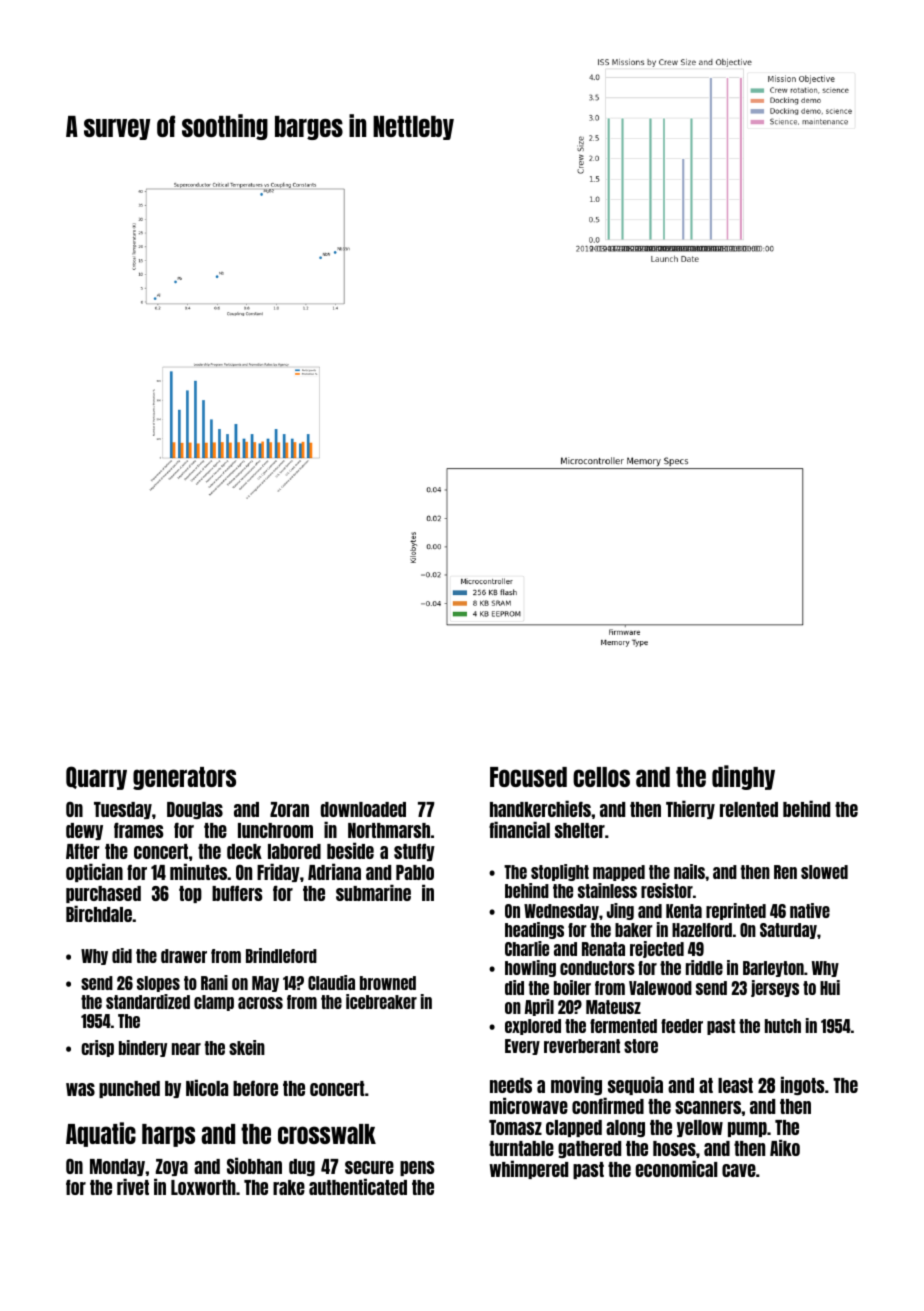 Image resolution: width=924 pixels, height=1311 pixels. What do you see at coordinates (417, 1168) in the image?
I see `pens` at bounding box center [417, 1168].
